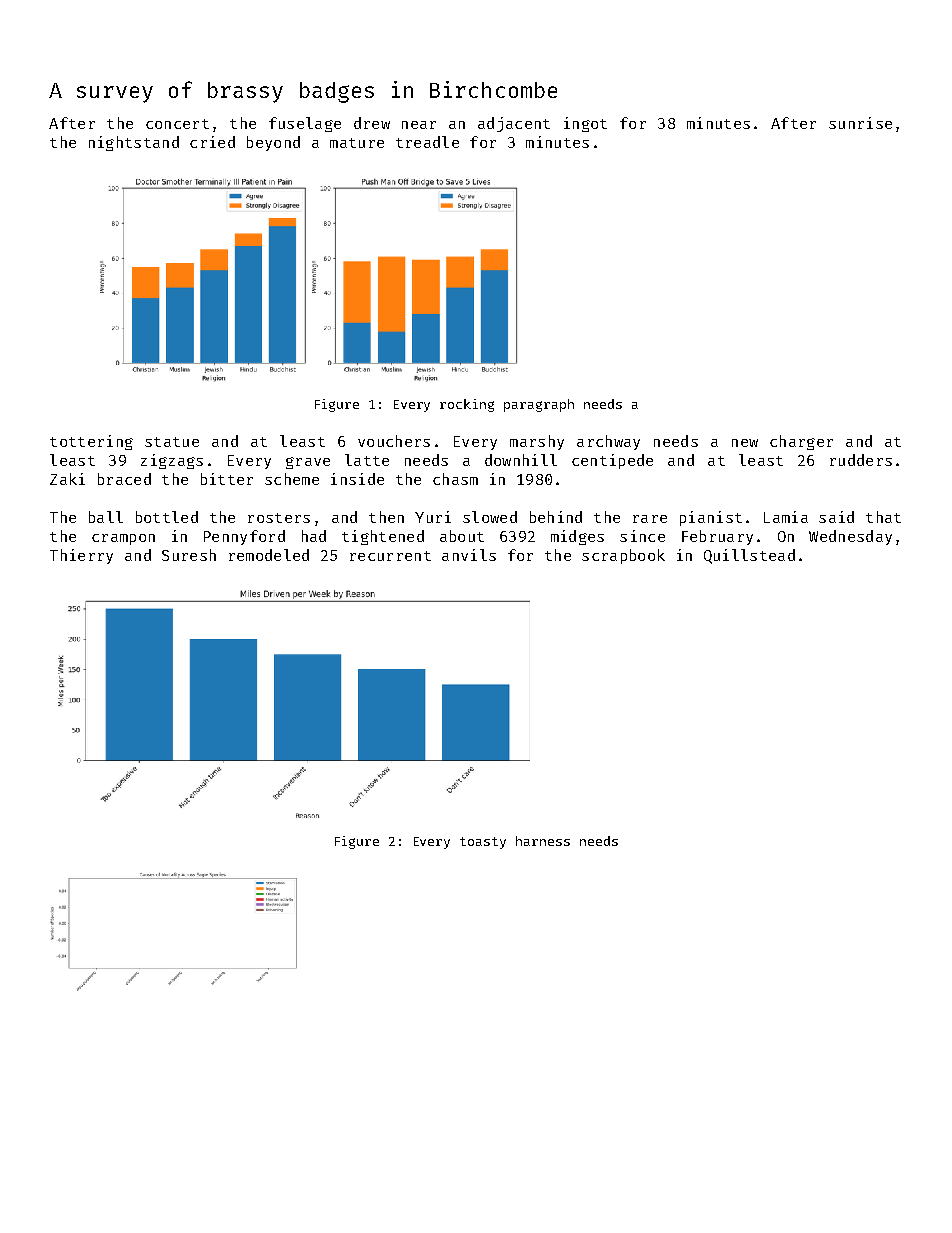 This screenshot has height=1233, width=952. I want to click on beyond, so click(273, 143).
